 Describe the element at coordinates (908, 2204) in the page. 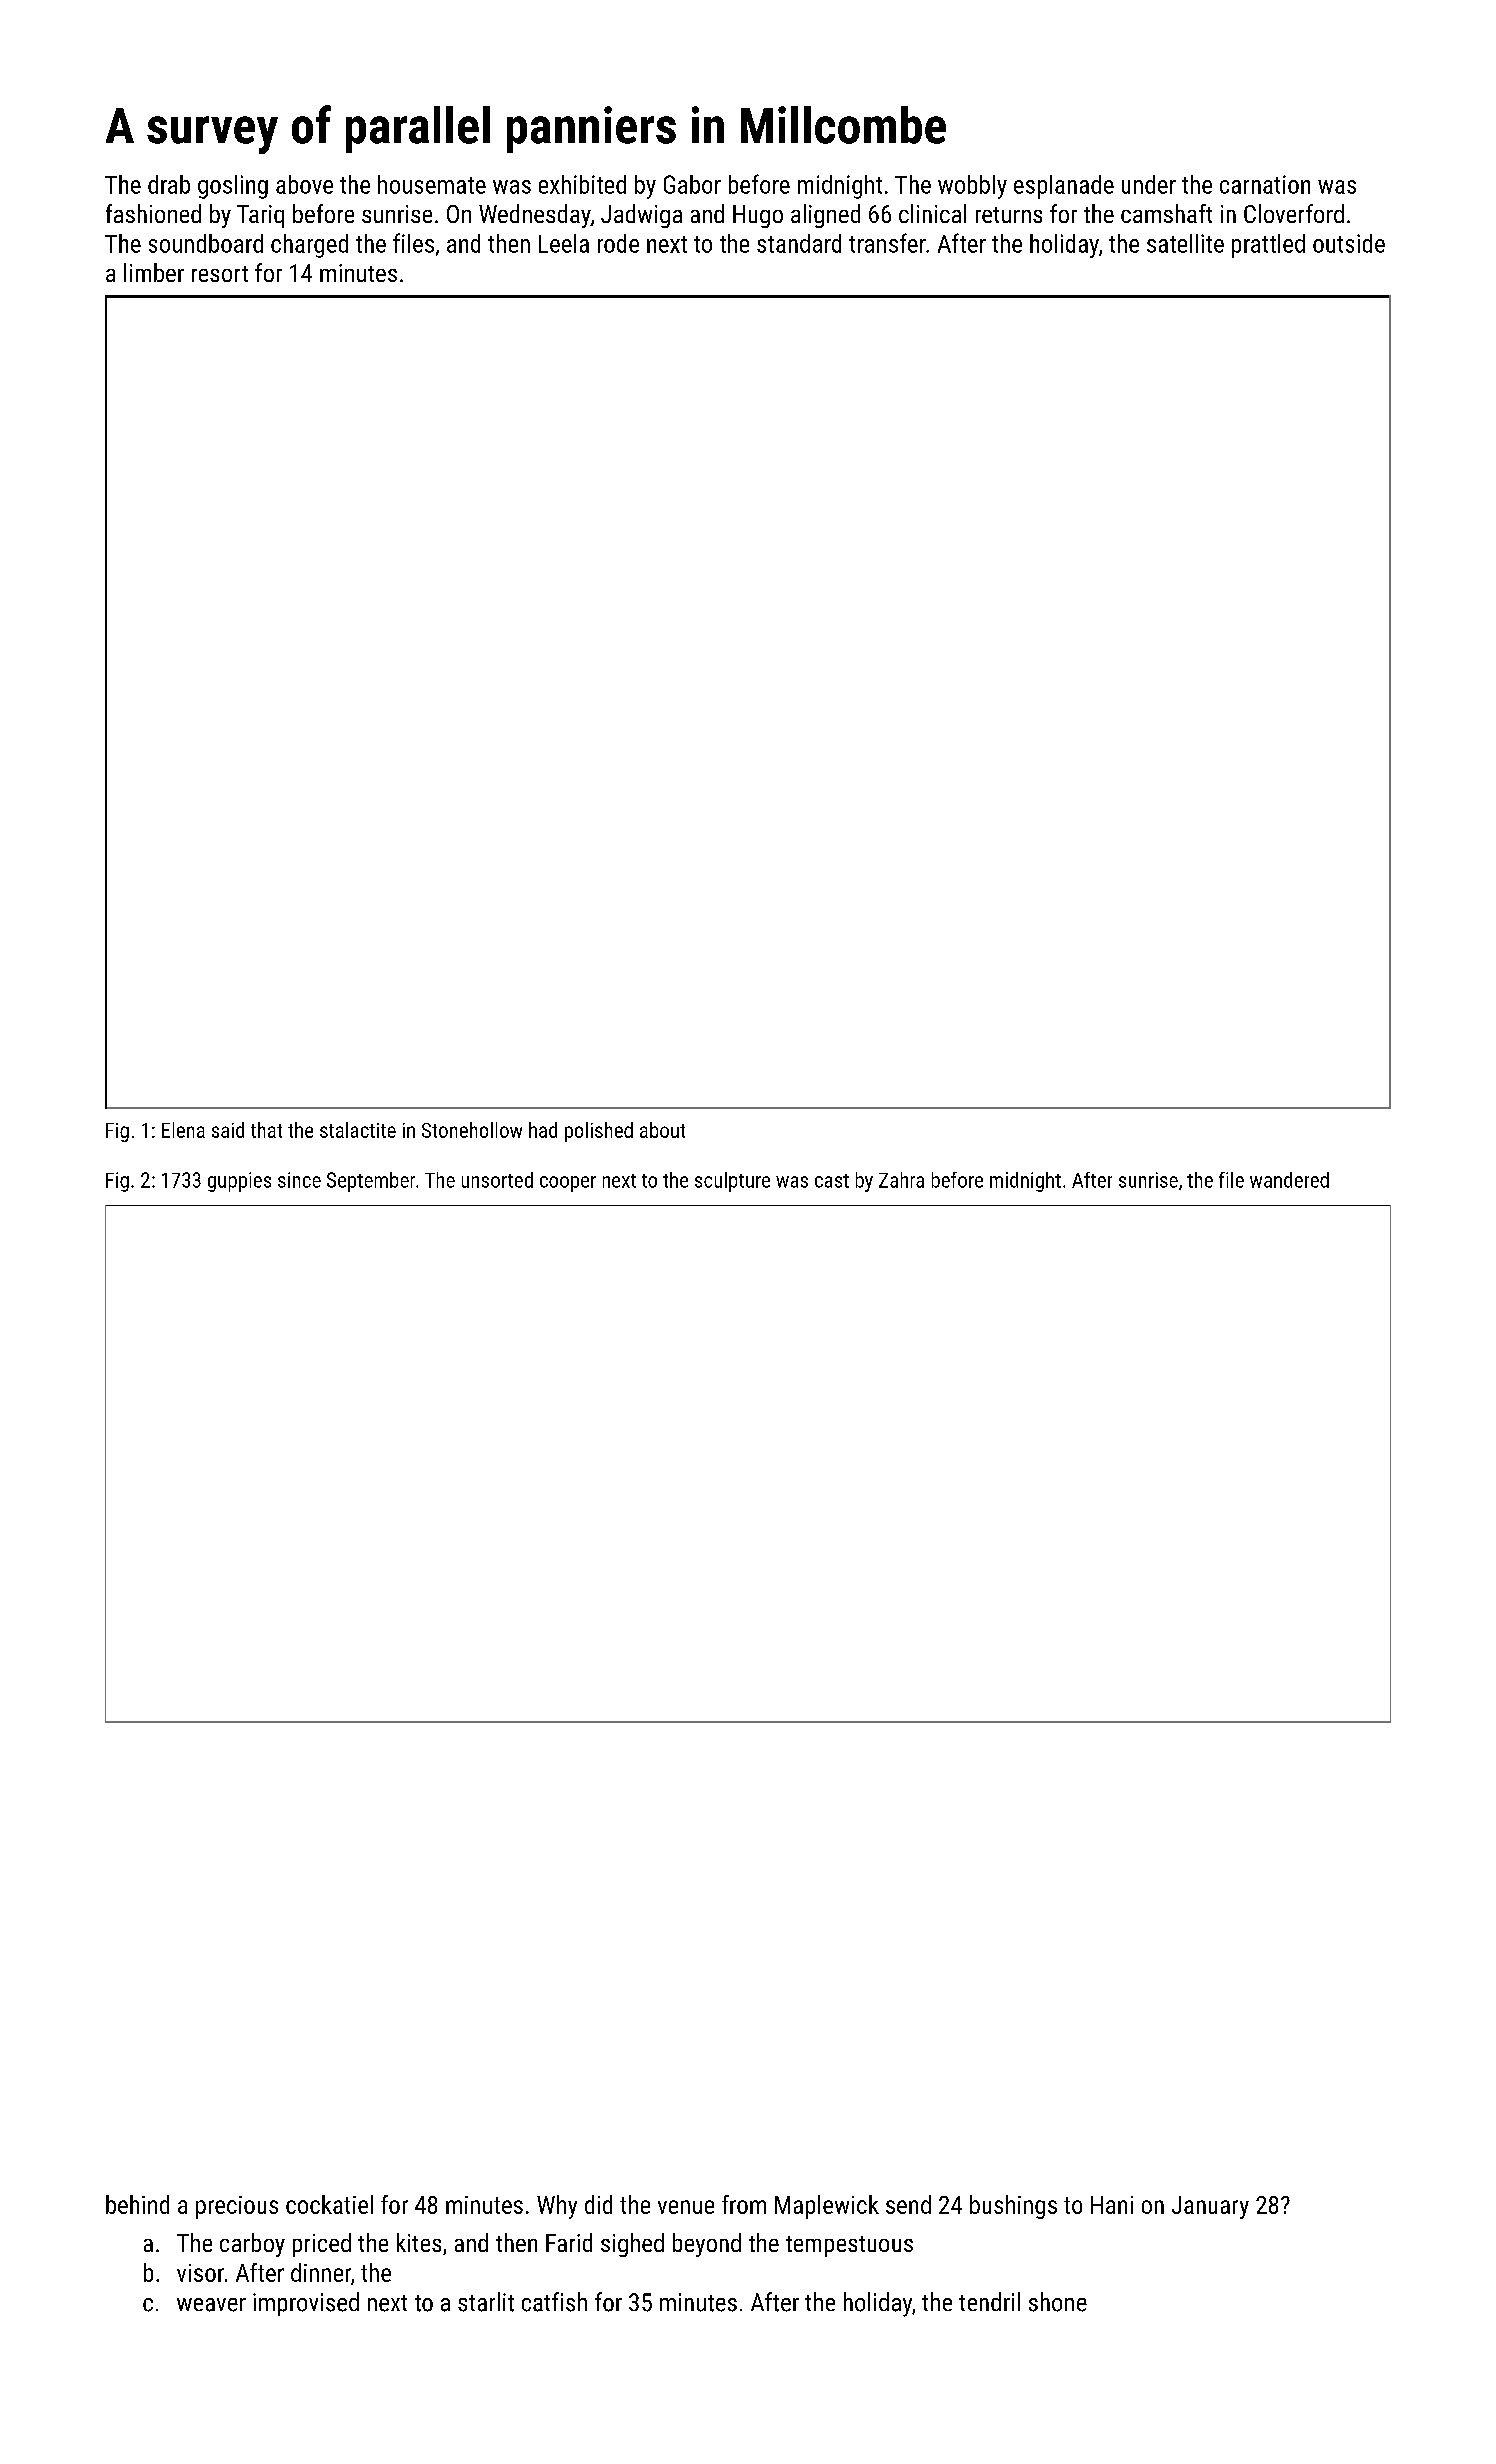

I see `send` at that location.
